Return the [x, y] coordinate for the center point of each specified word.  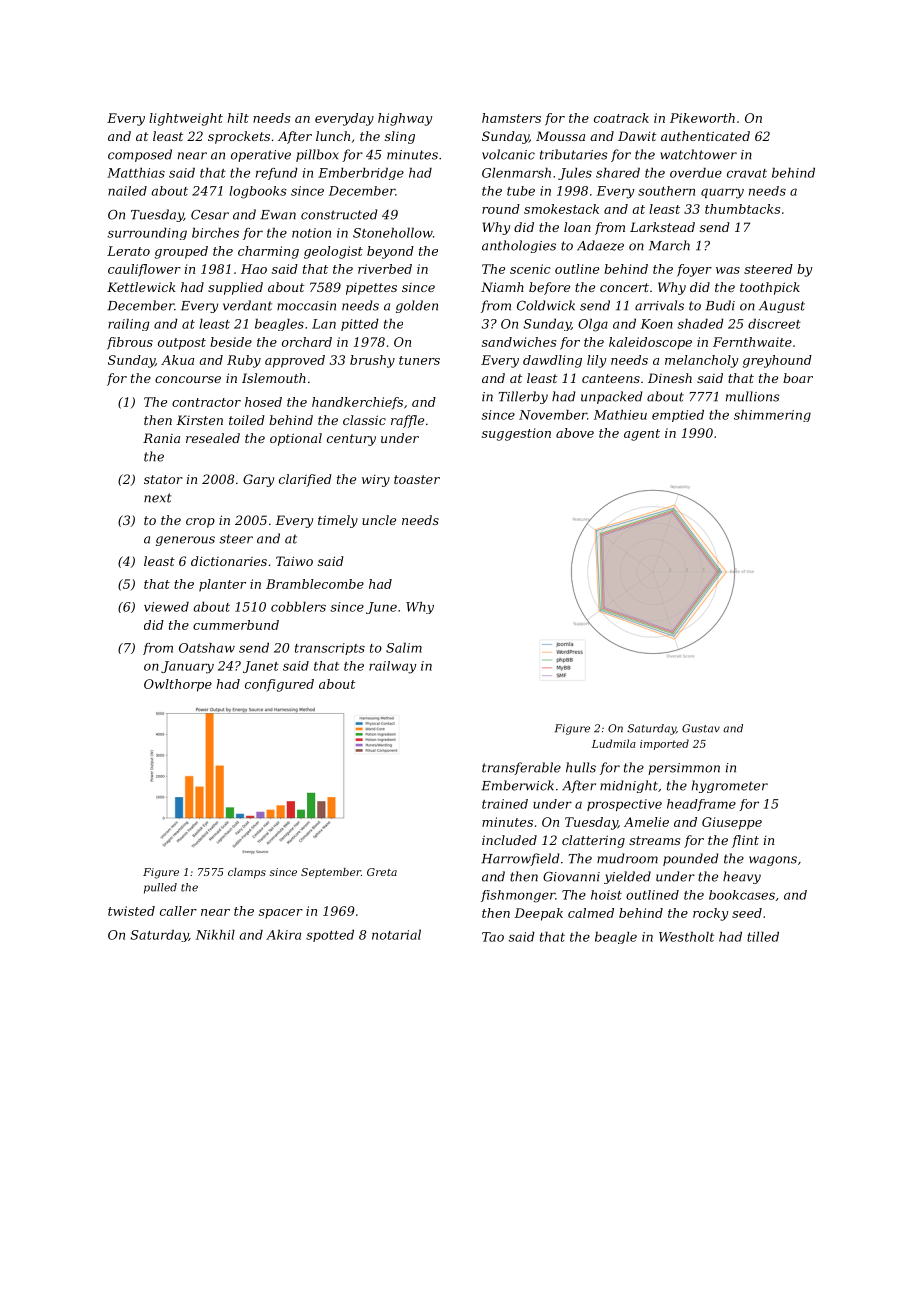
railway [393, 667]
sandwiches [519, 342]
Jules [575, 174]
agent [642, 435]
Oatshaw [207, 648]
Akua [177, 360]
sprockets [239, 137]
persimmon [684, 769]
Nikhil [215, 935]
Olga [593, 325]
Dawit [637, 136]
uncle [379, 520]
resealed [213, 438]
